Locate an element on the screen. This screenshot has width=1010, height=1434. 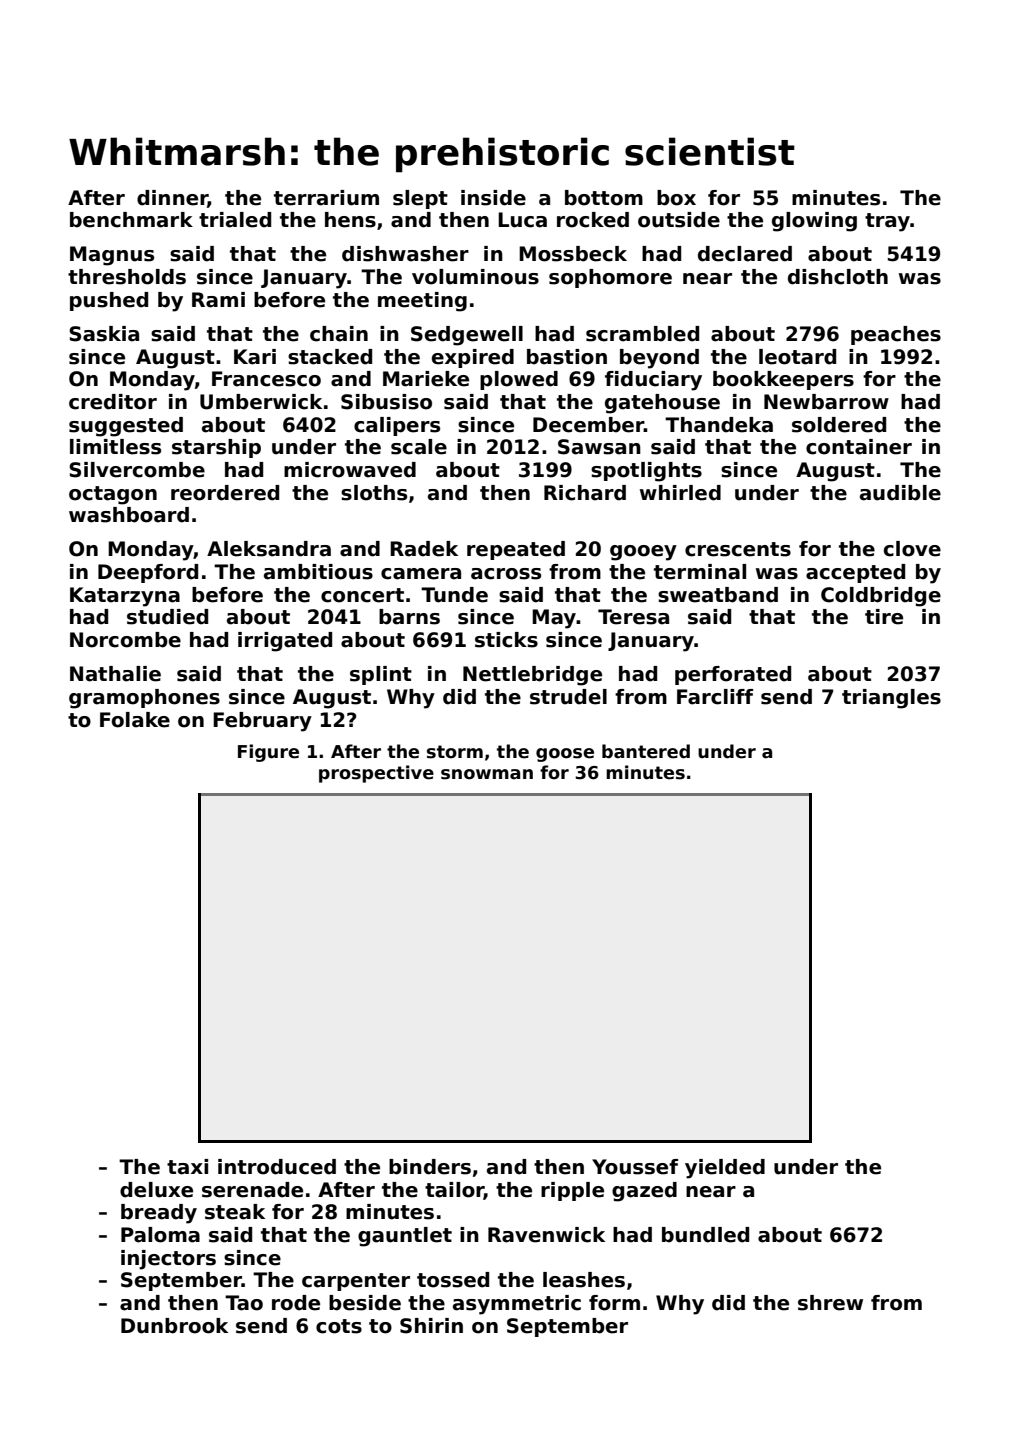
Dunbrook is located at coordinates (174, 1326).
